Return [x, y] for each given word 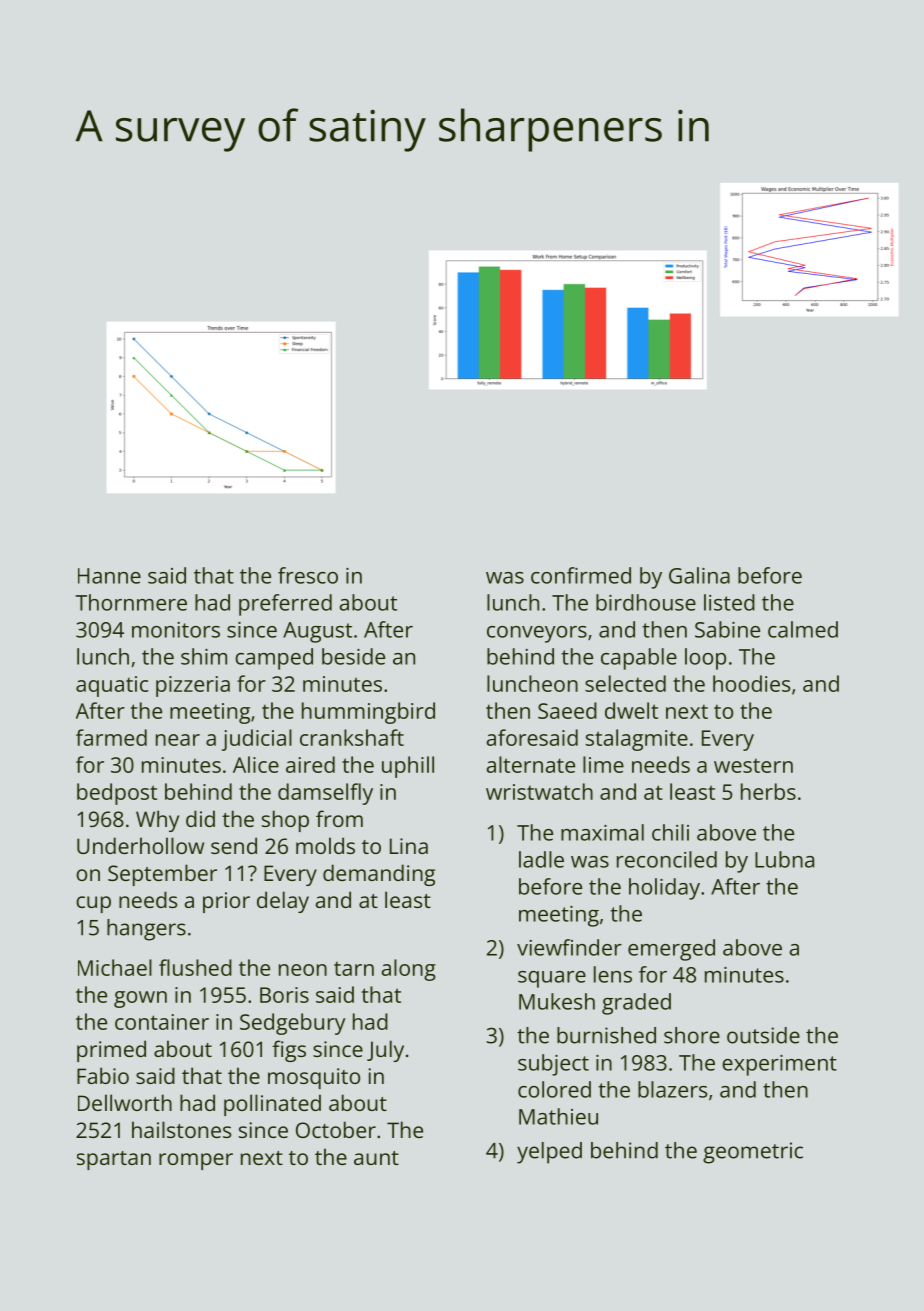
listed [729, 602]
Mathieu [558, 1116]
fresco [308, 575]
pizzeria [193, 686]
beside [353, 656]
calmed [803, 629]
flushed [195, 967]
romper [196, 1161]
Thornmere [131, 602]
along [409, 970]
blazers [672, 1089]
